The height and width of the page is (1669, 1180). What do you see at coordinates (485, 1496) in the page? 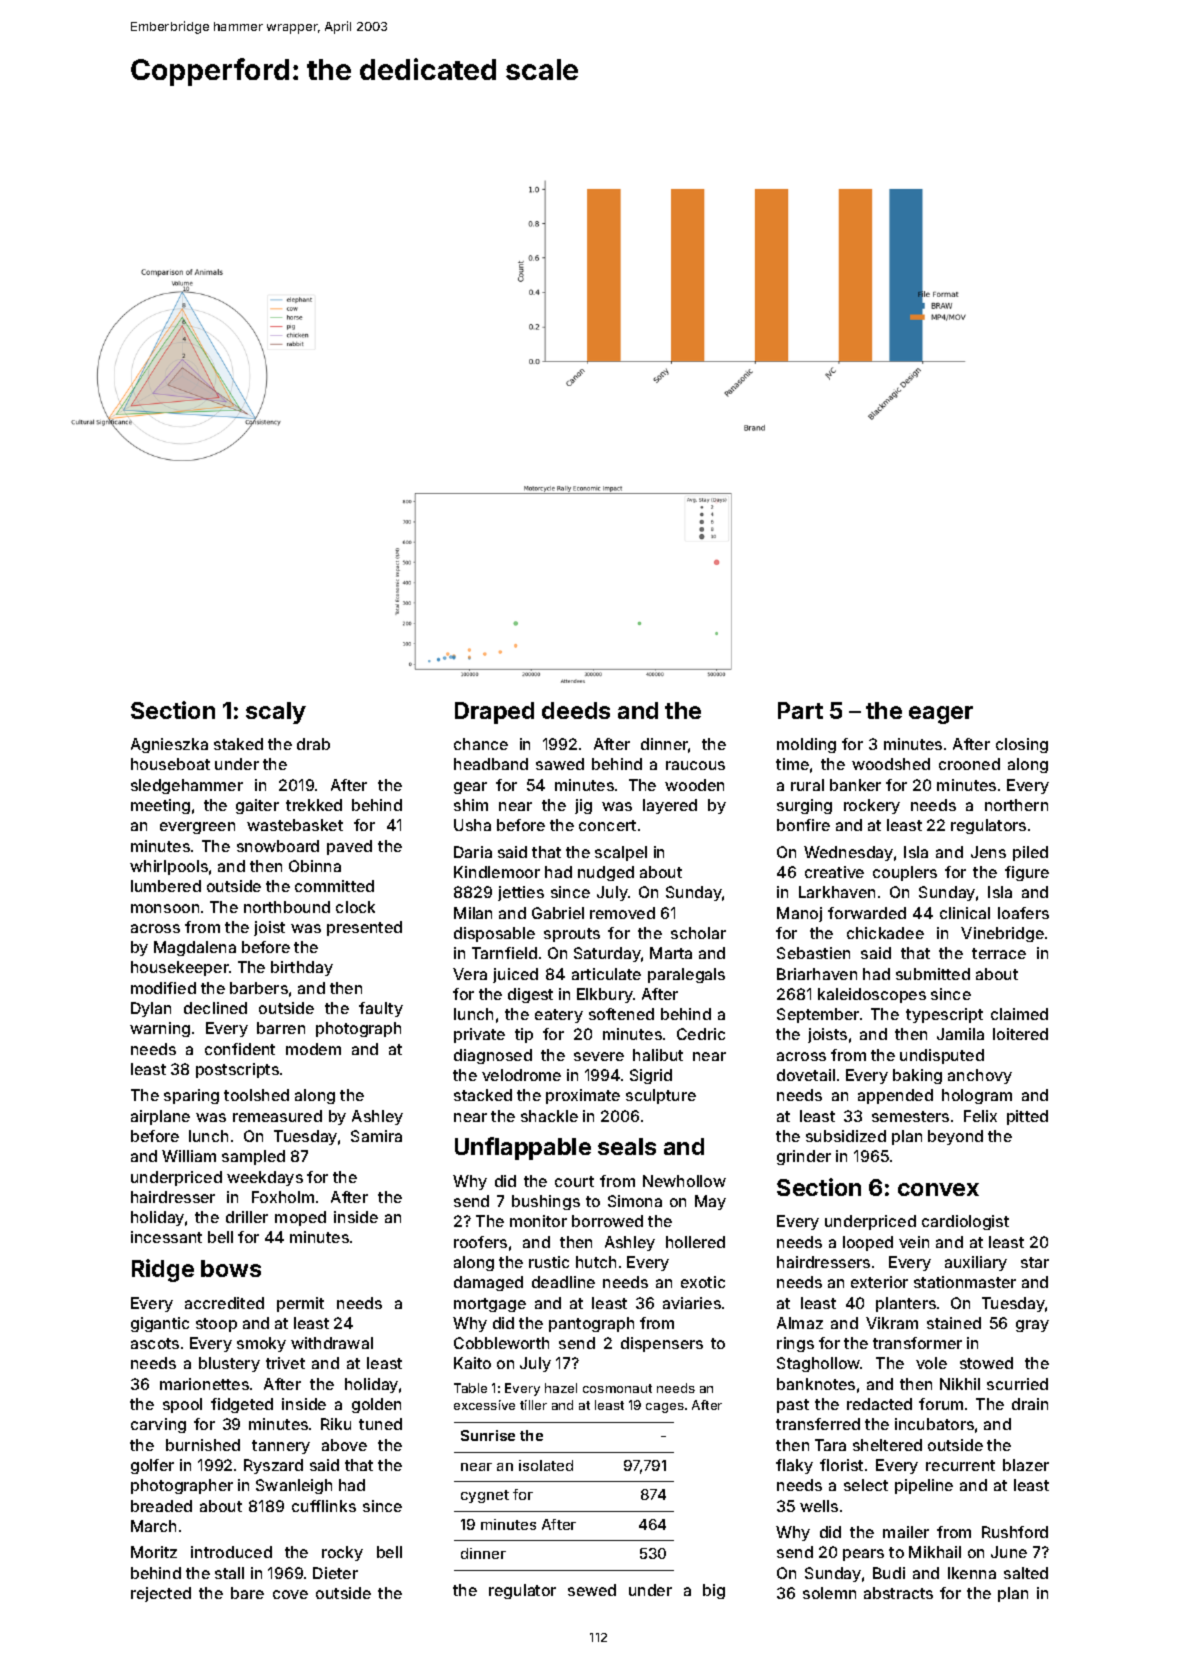
I see `cygnet` at bounding box center [485, 1496].
